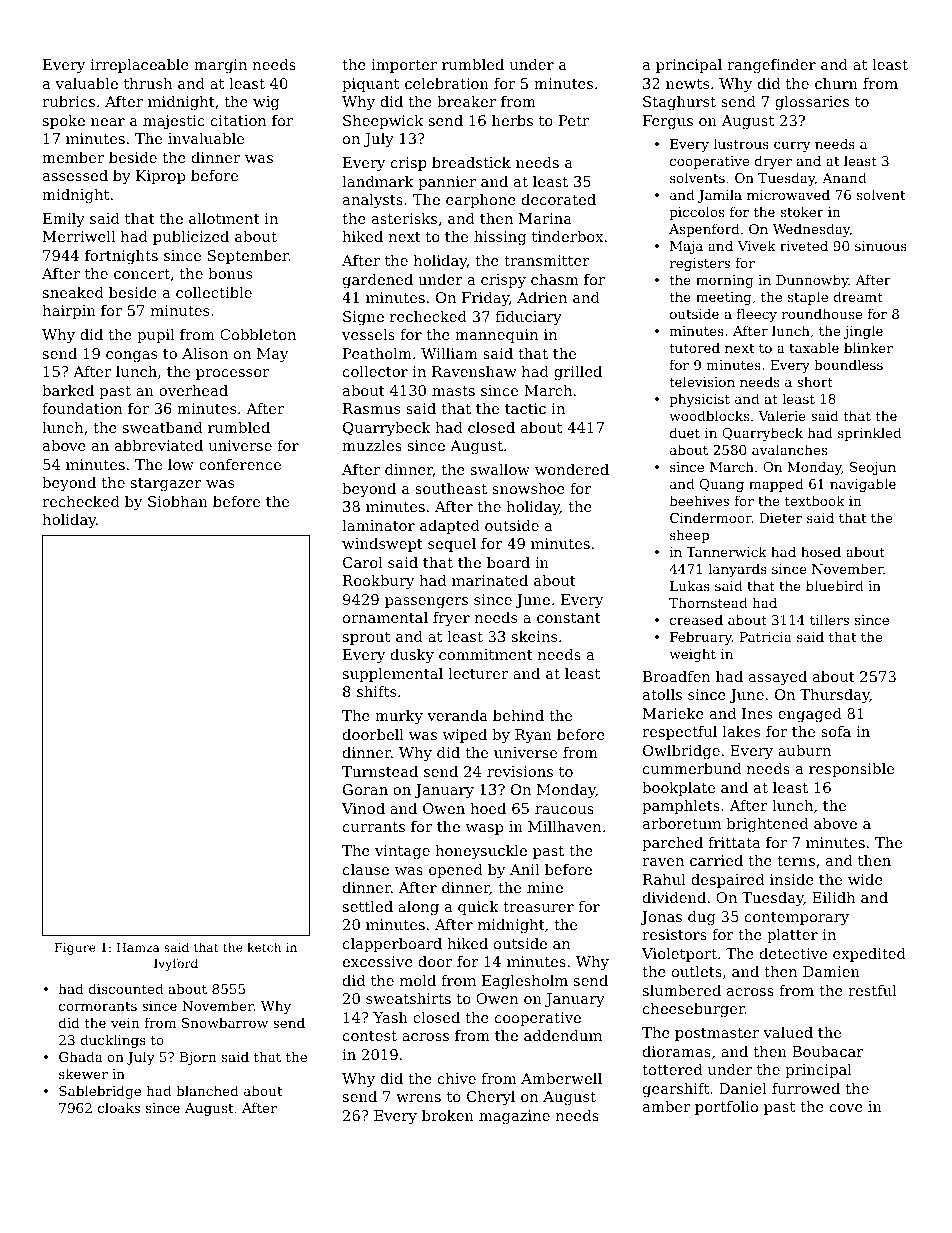 The width and height of the screenshot is (952, 1233). I want to click on sprout, so click(366, 638).
